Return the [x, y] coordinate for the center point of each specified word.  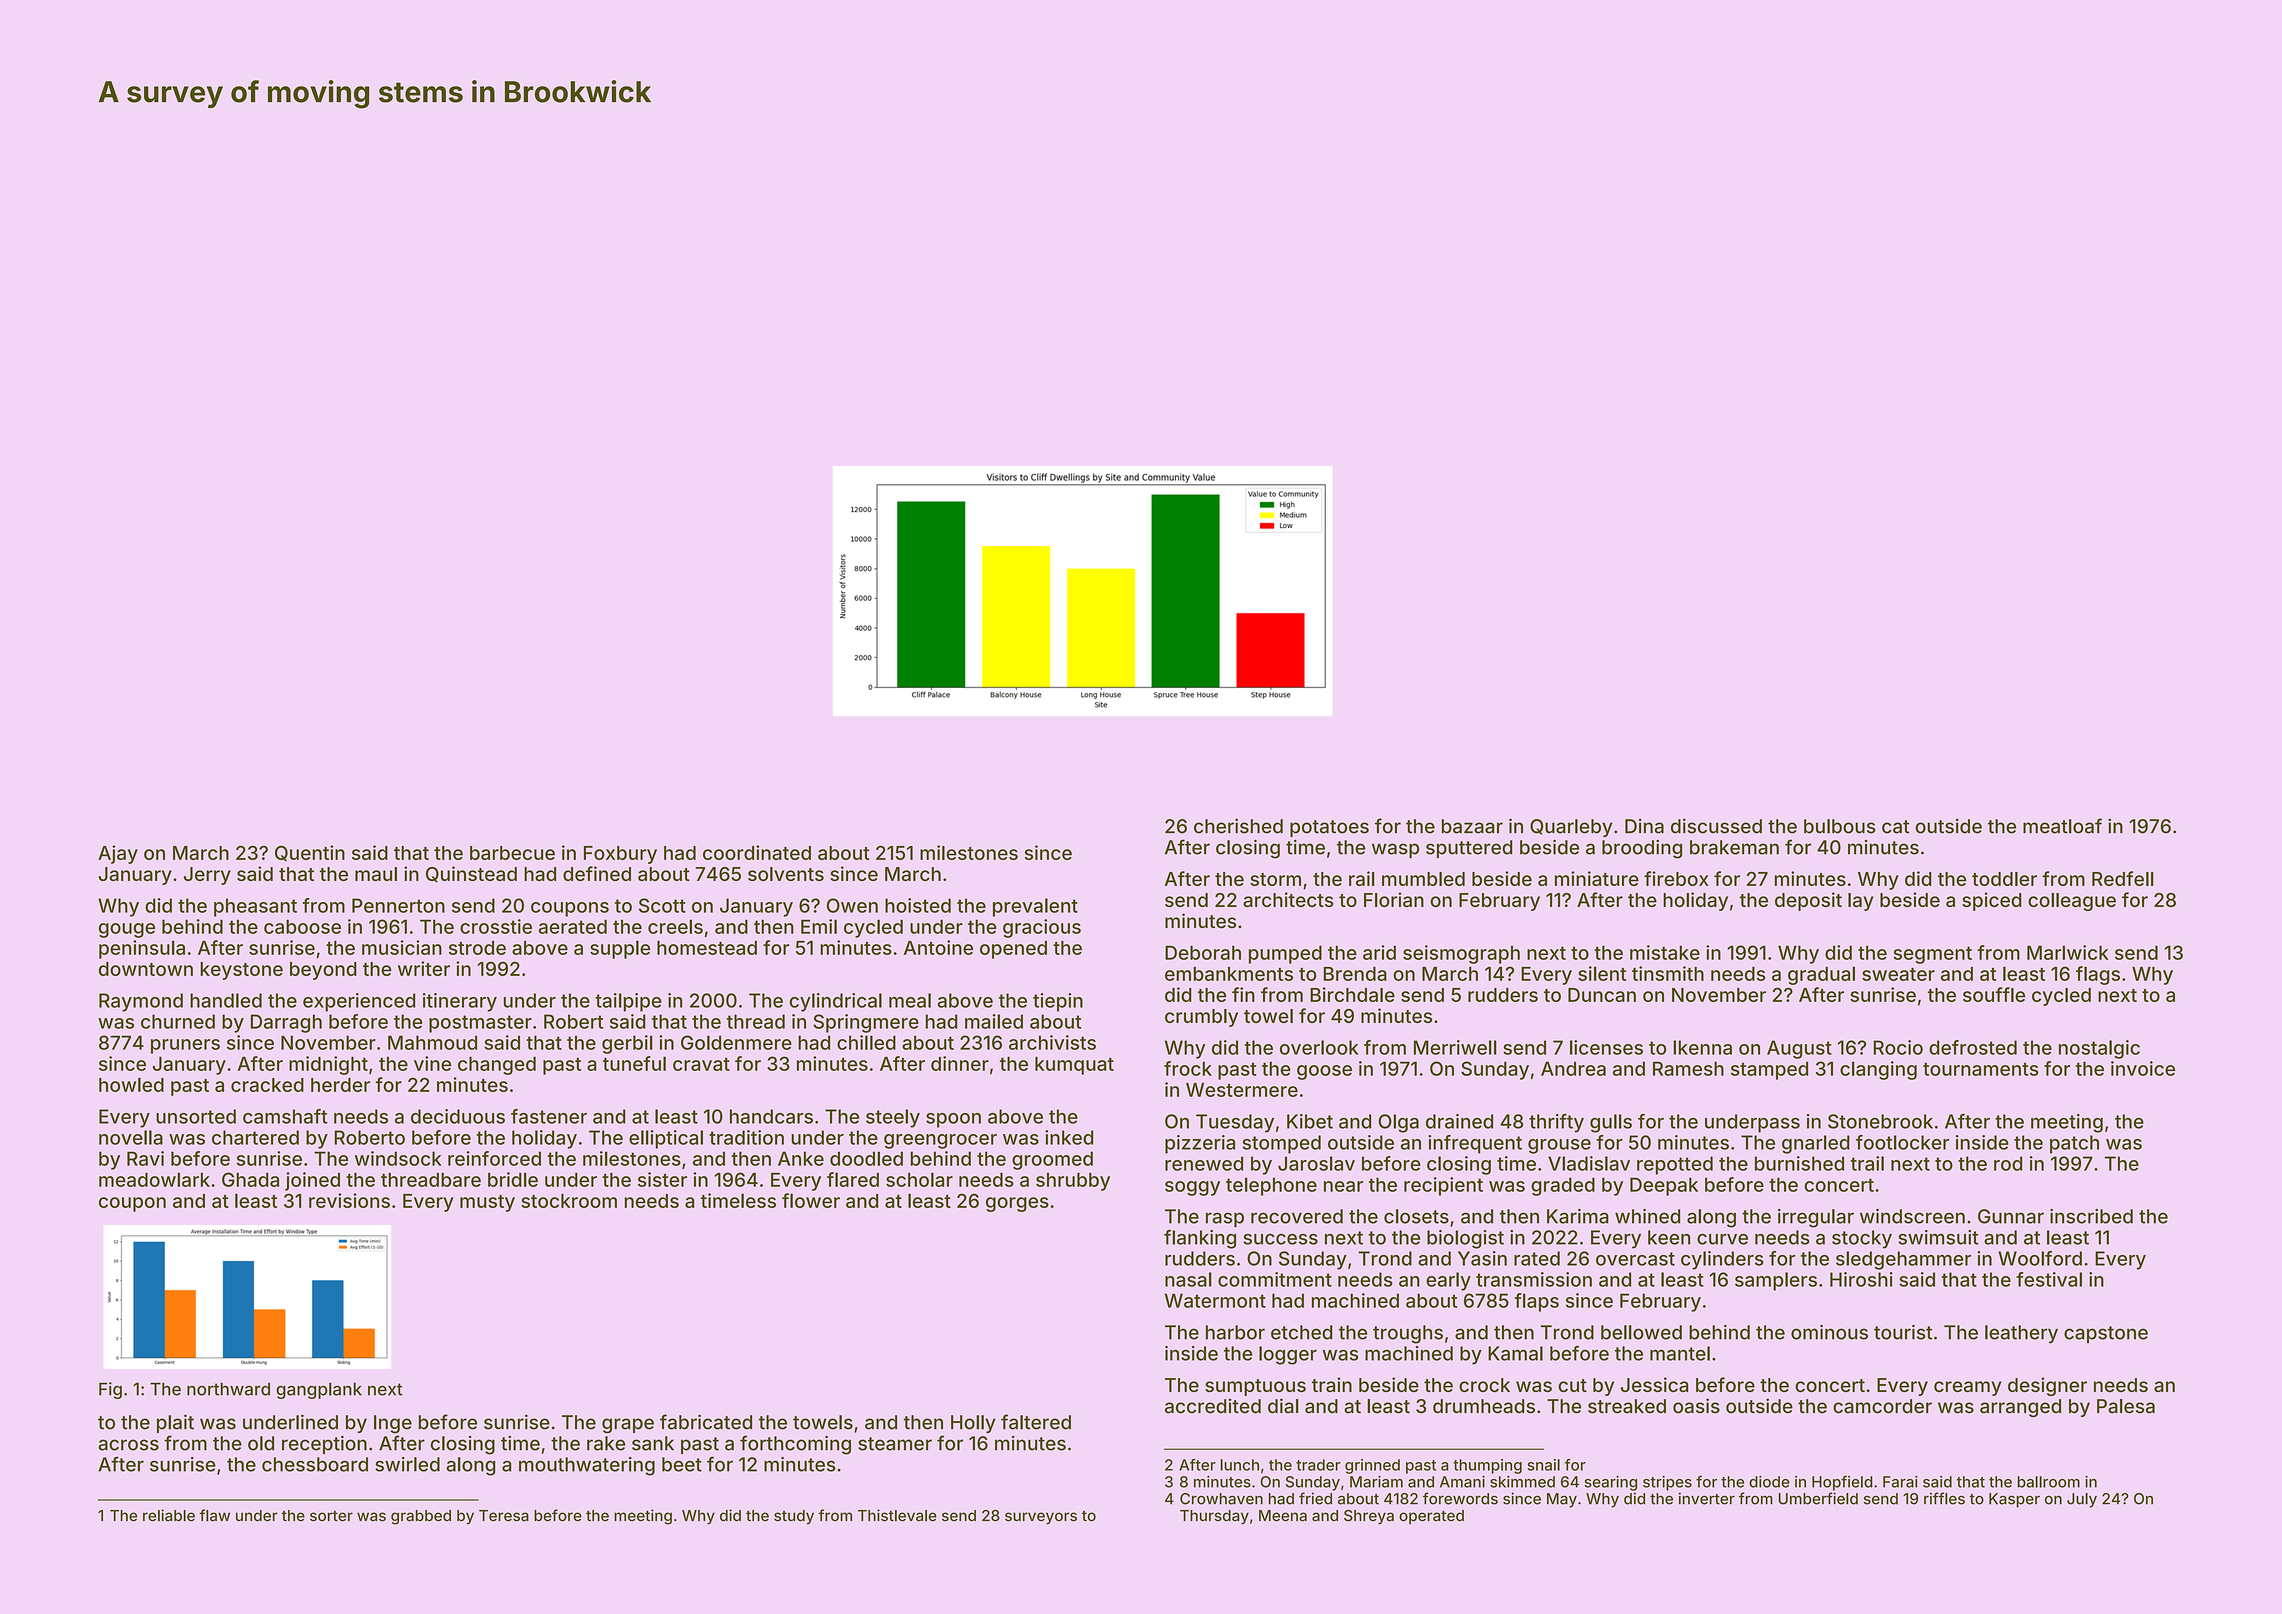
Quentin [310, 853]
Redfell [2123, 878]
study [794, 1517]
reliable [169, 1515]
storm [1275, 879]
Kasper [2014, 1500]
